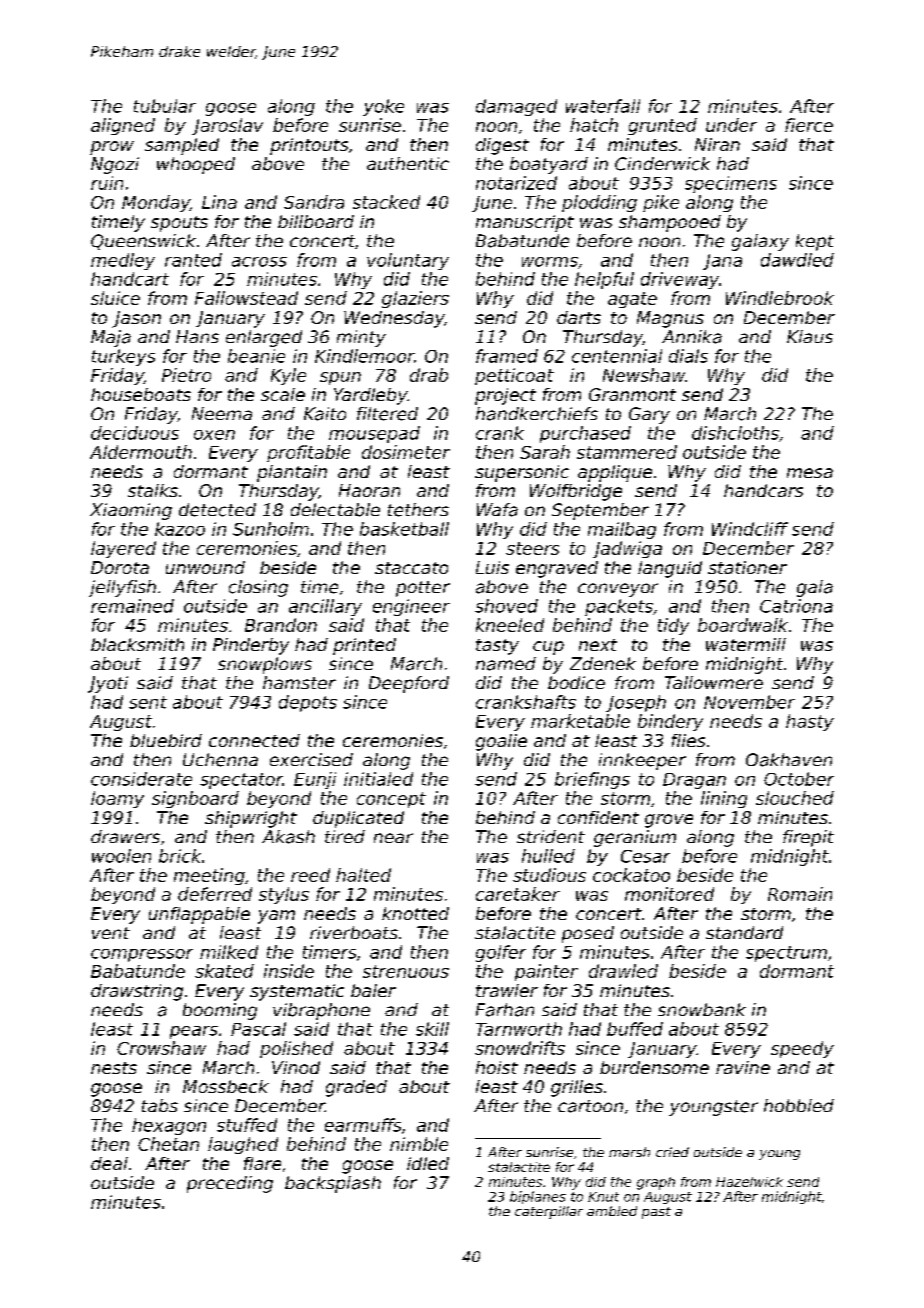  I want to click on Jaroslav, so click(227, 126).
